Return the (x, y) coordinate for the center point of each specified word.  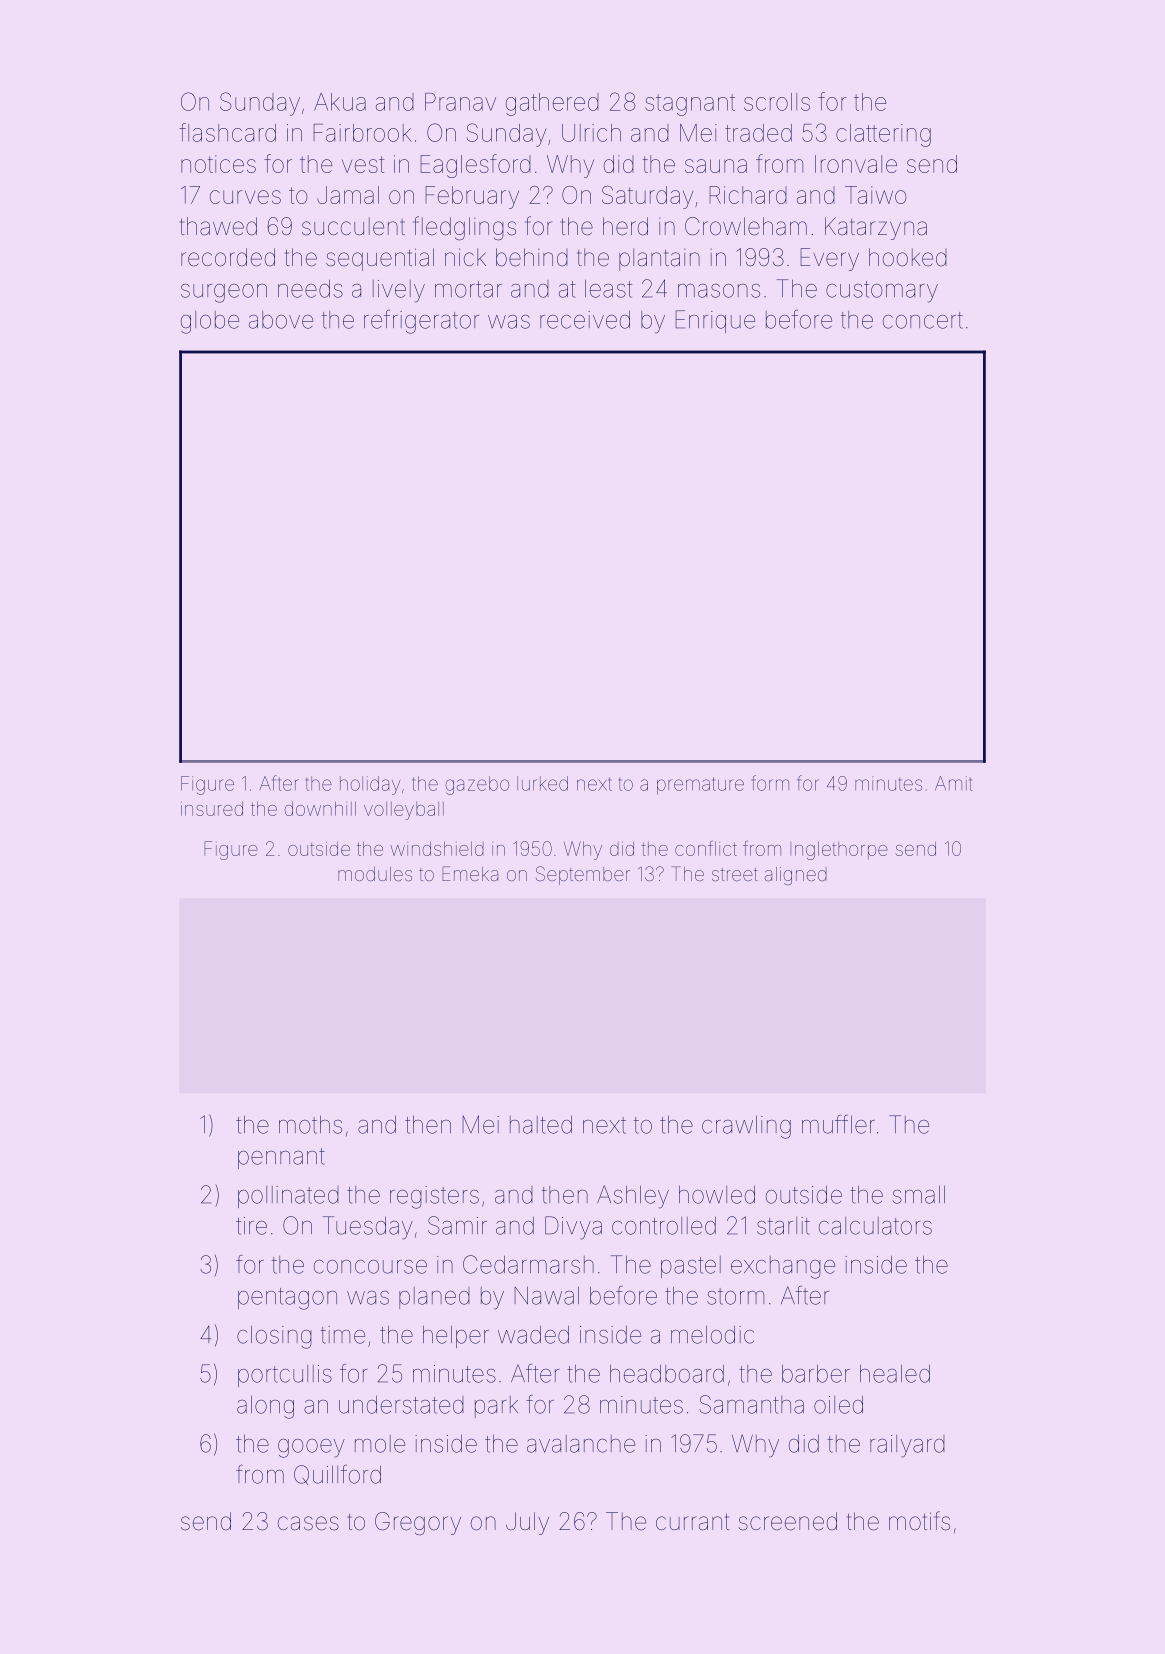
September (583, 875)
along (265, 1407)
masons (719, 291)
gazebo (477, 785)
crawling (746, 1127)
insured (212, 809)
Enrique (715, 321)
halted (541, 1125)
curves (245, 197)
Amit (953, 783)
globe (210, 322)
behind (532, 257)
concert (923, 320)
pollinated (288, 1197)
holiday (370, 785)
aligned (796, 876)
